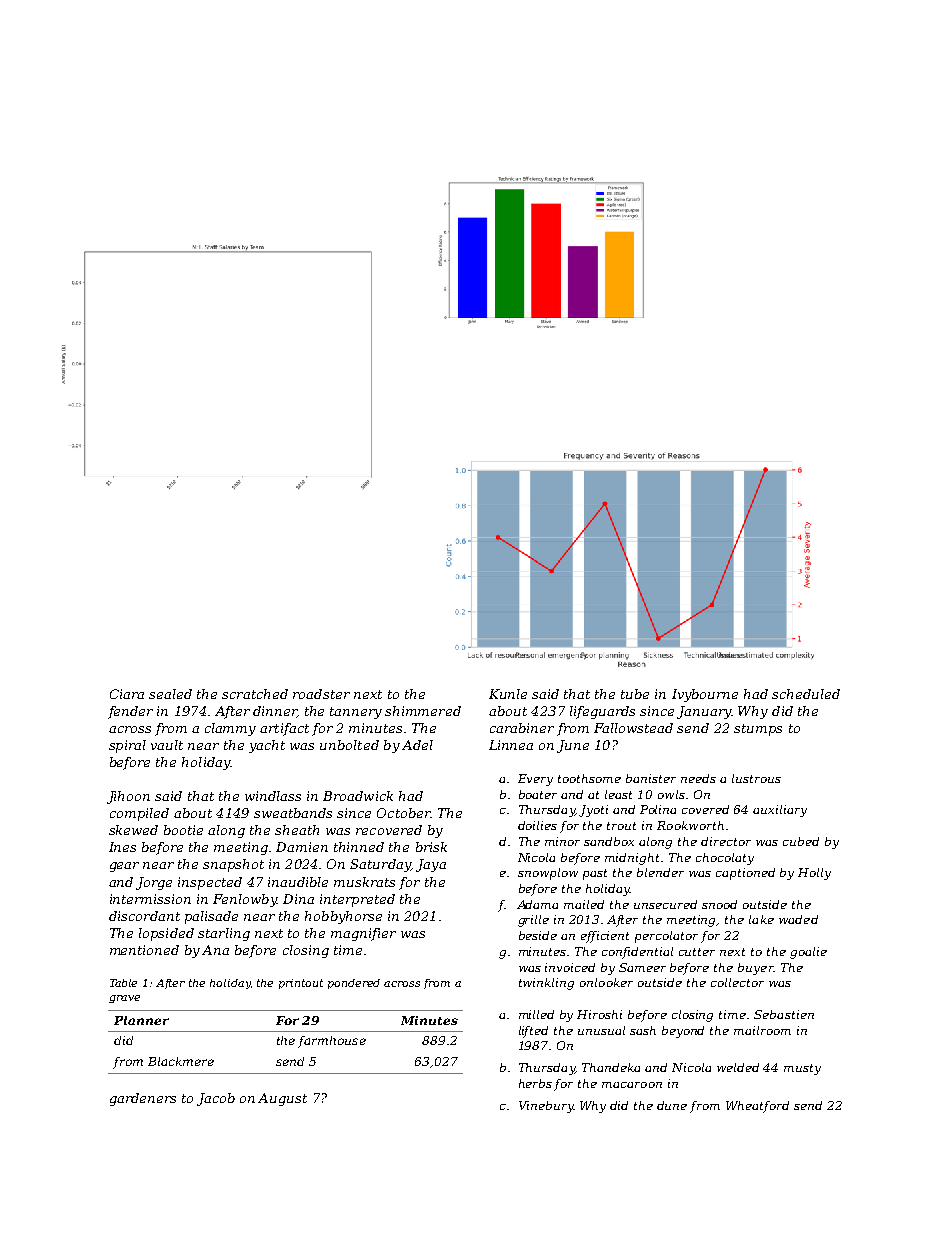 The image size is (952, 1233). I want to click on past, so click(595, 874).
